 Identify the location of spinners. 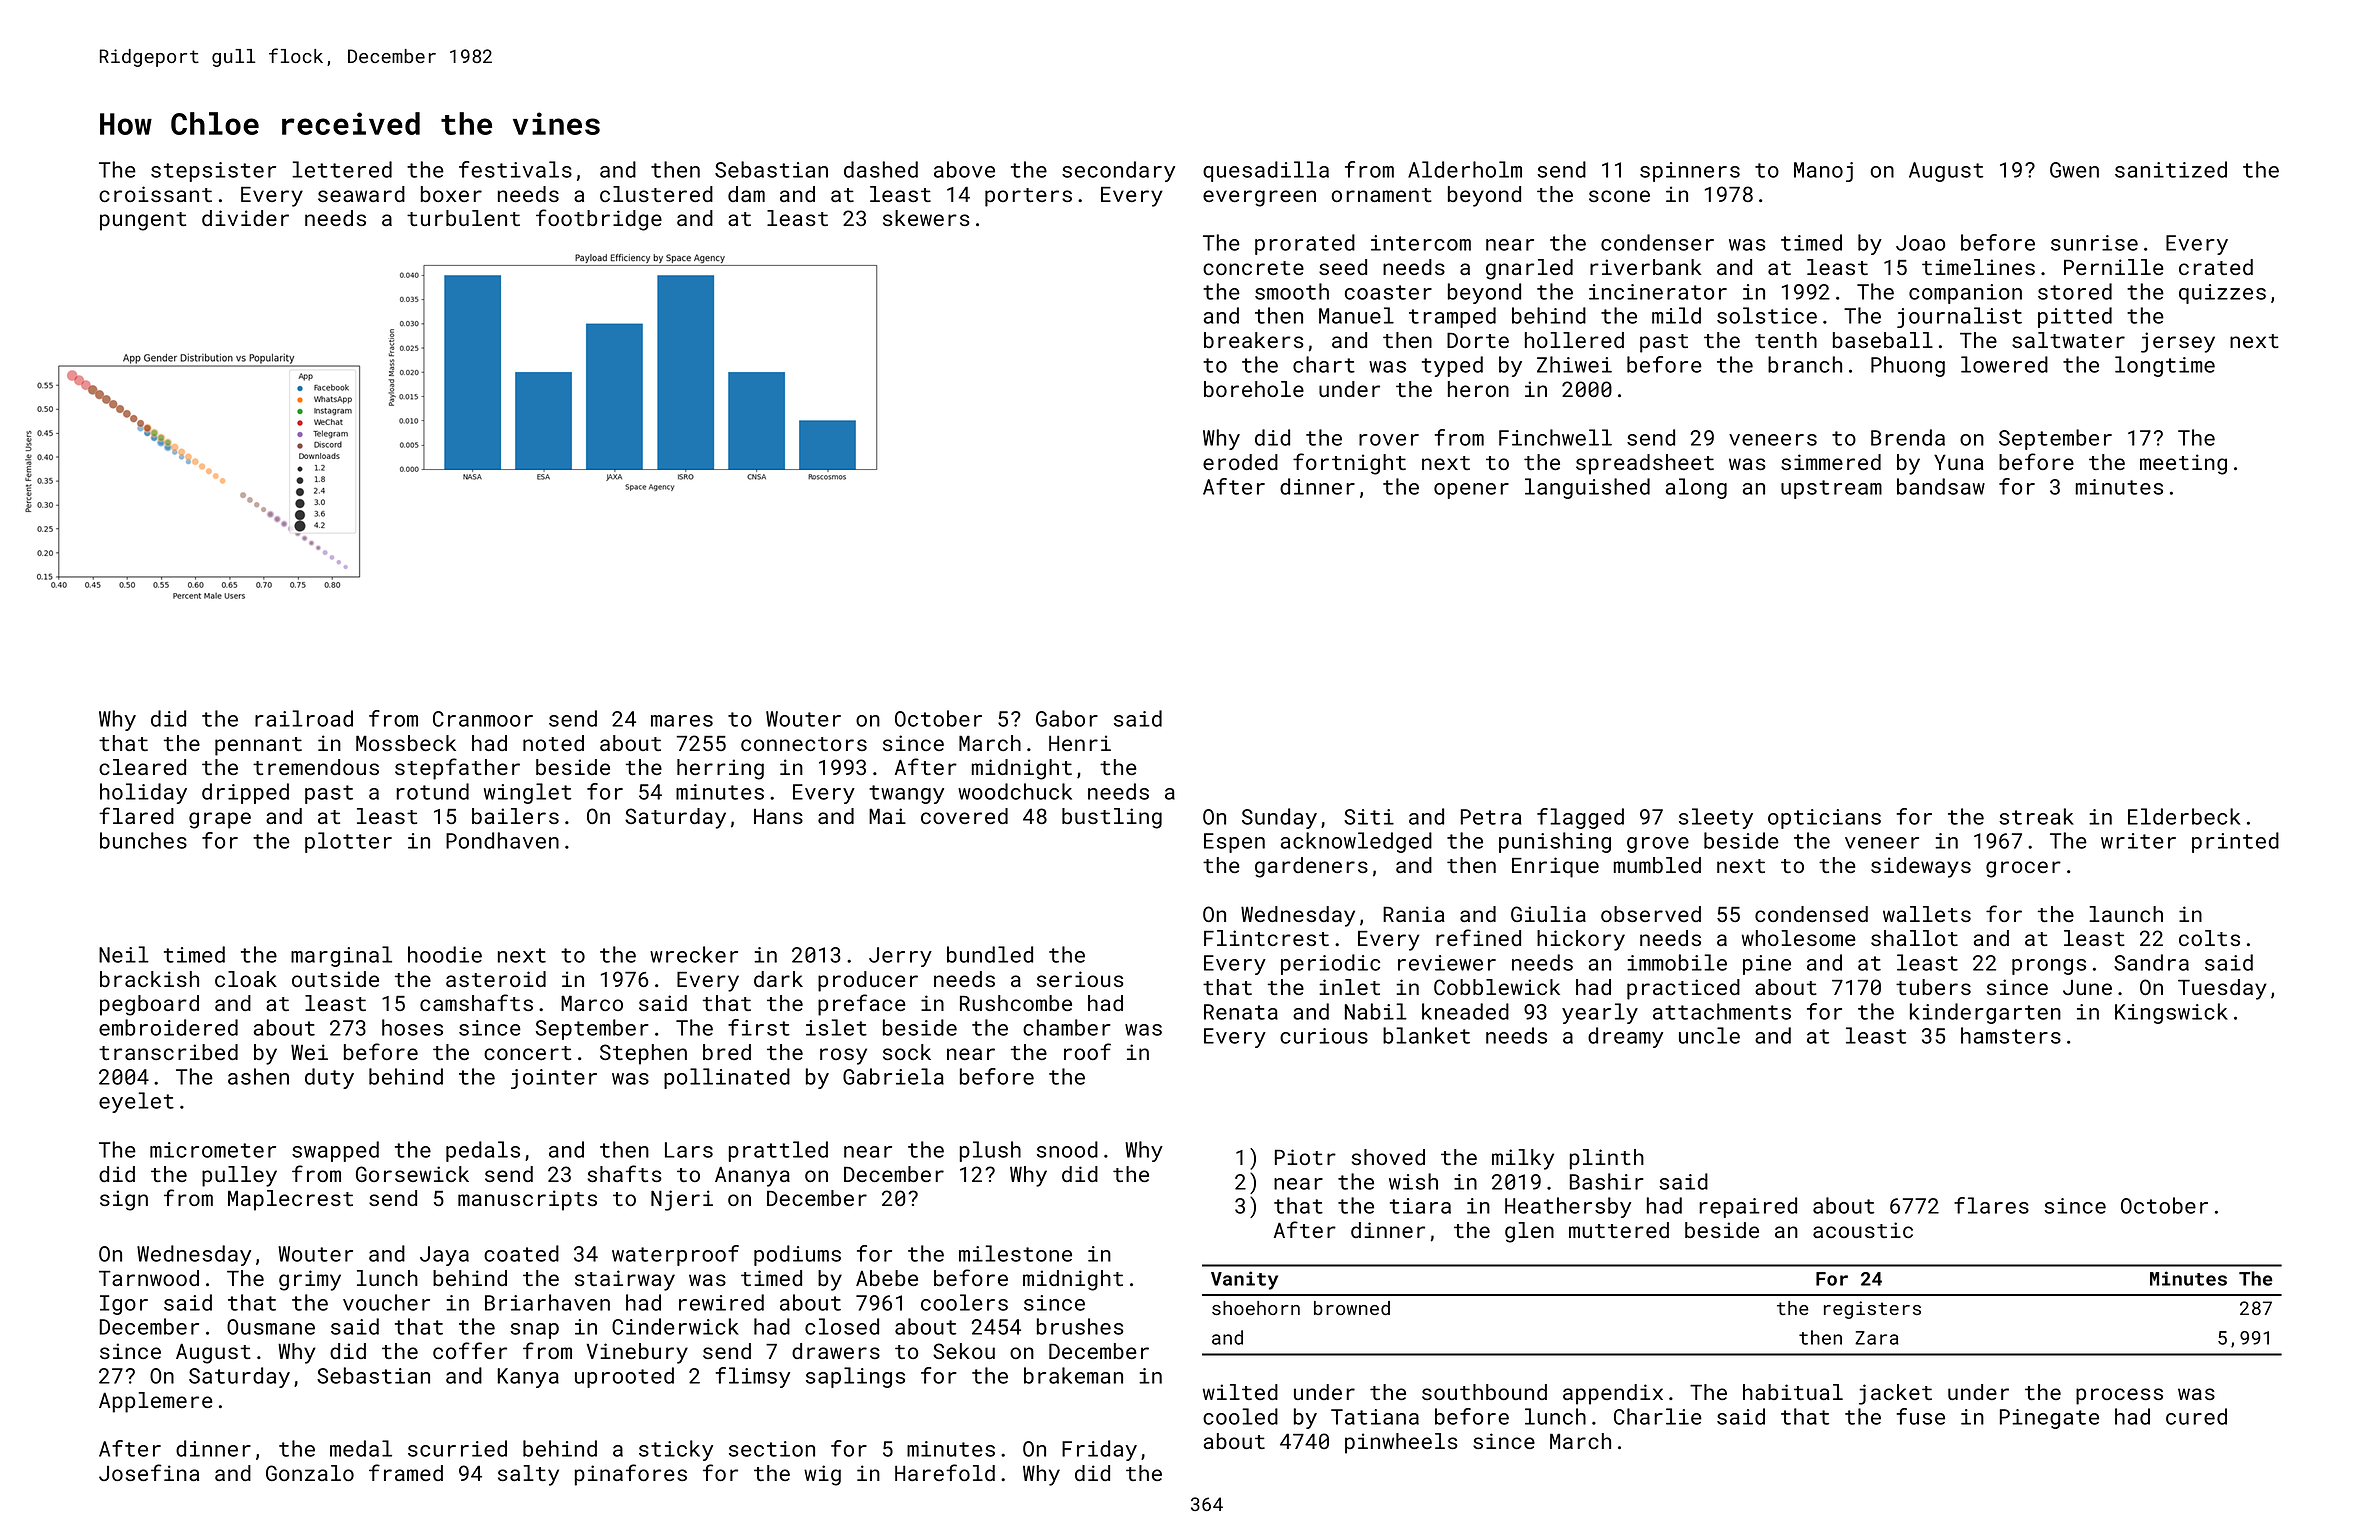
(1690, 172).
